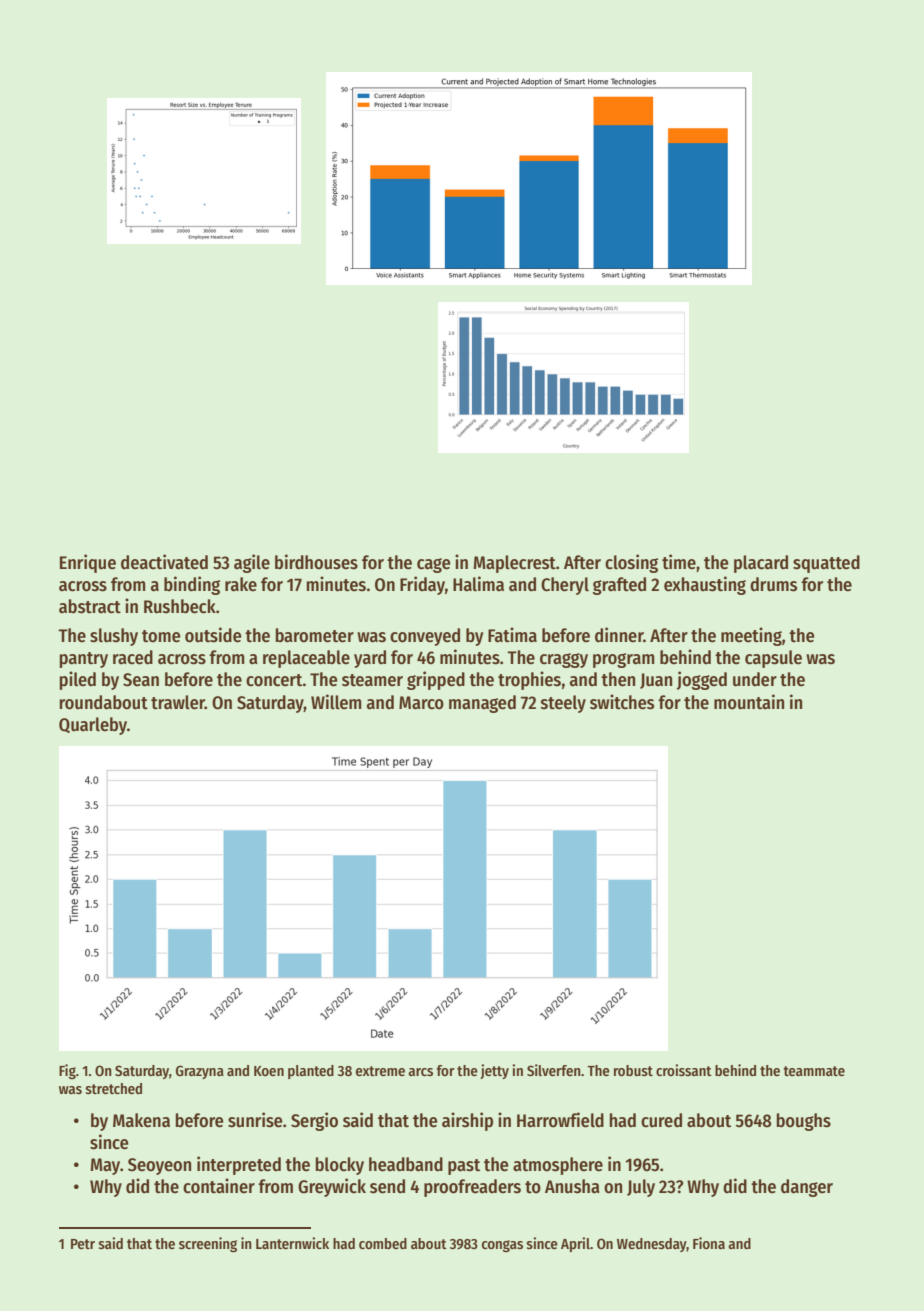 The height and width of the screenshot is (1311, 924). What do you see at coordinates (93, 726) in the screenshot?
I see `Quarleby` at bounding box center [93, 726].
